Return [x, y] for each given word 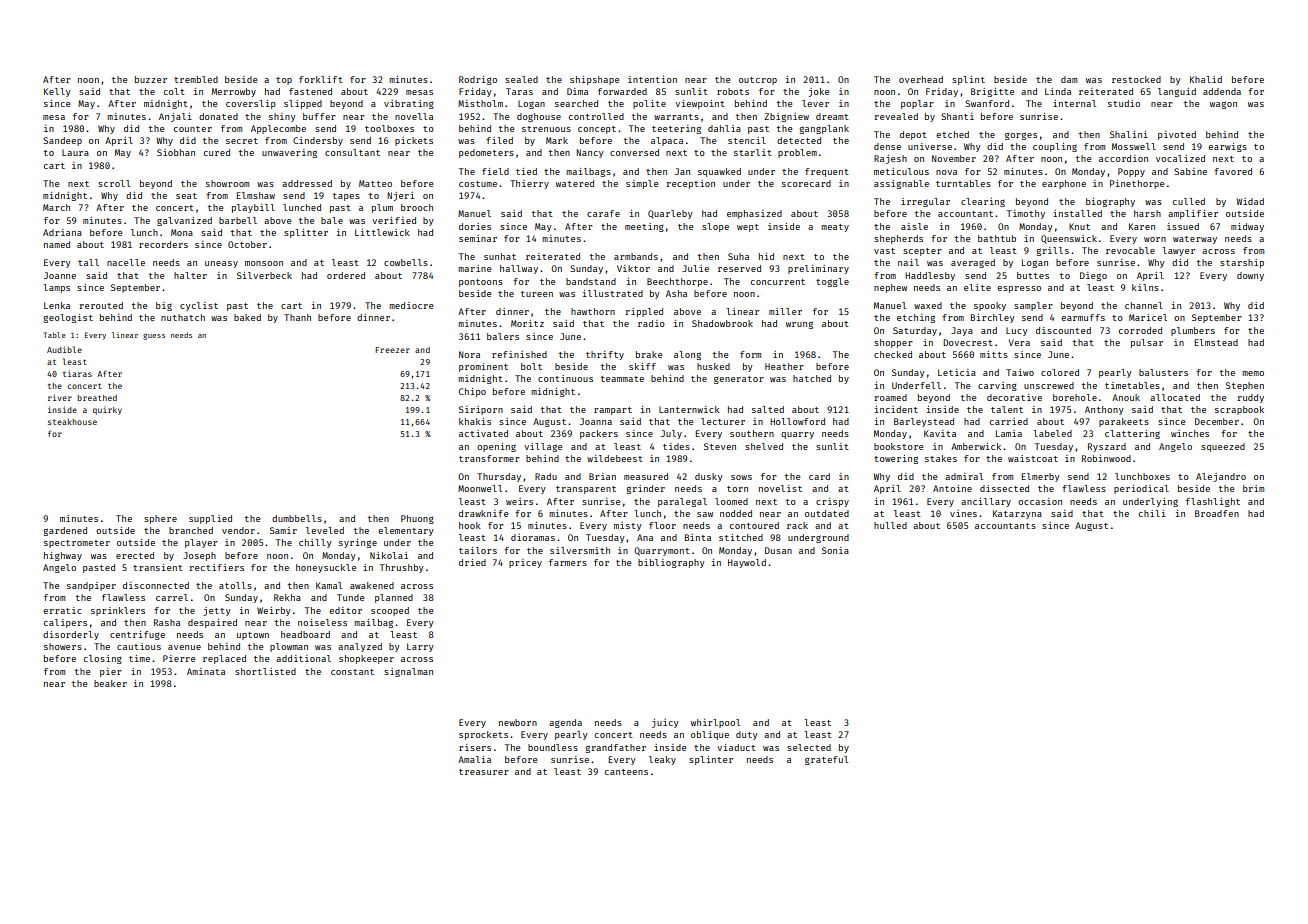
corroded [1140, 330]
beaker [110, 683]
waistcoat [1033, 458]
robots [733, 91]
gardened [65, 531]
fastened [310, 91]
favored [1233, 171]
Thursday [499, 477]
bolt [531, 366]
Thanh [297, 317]
